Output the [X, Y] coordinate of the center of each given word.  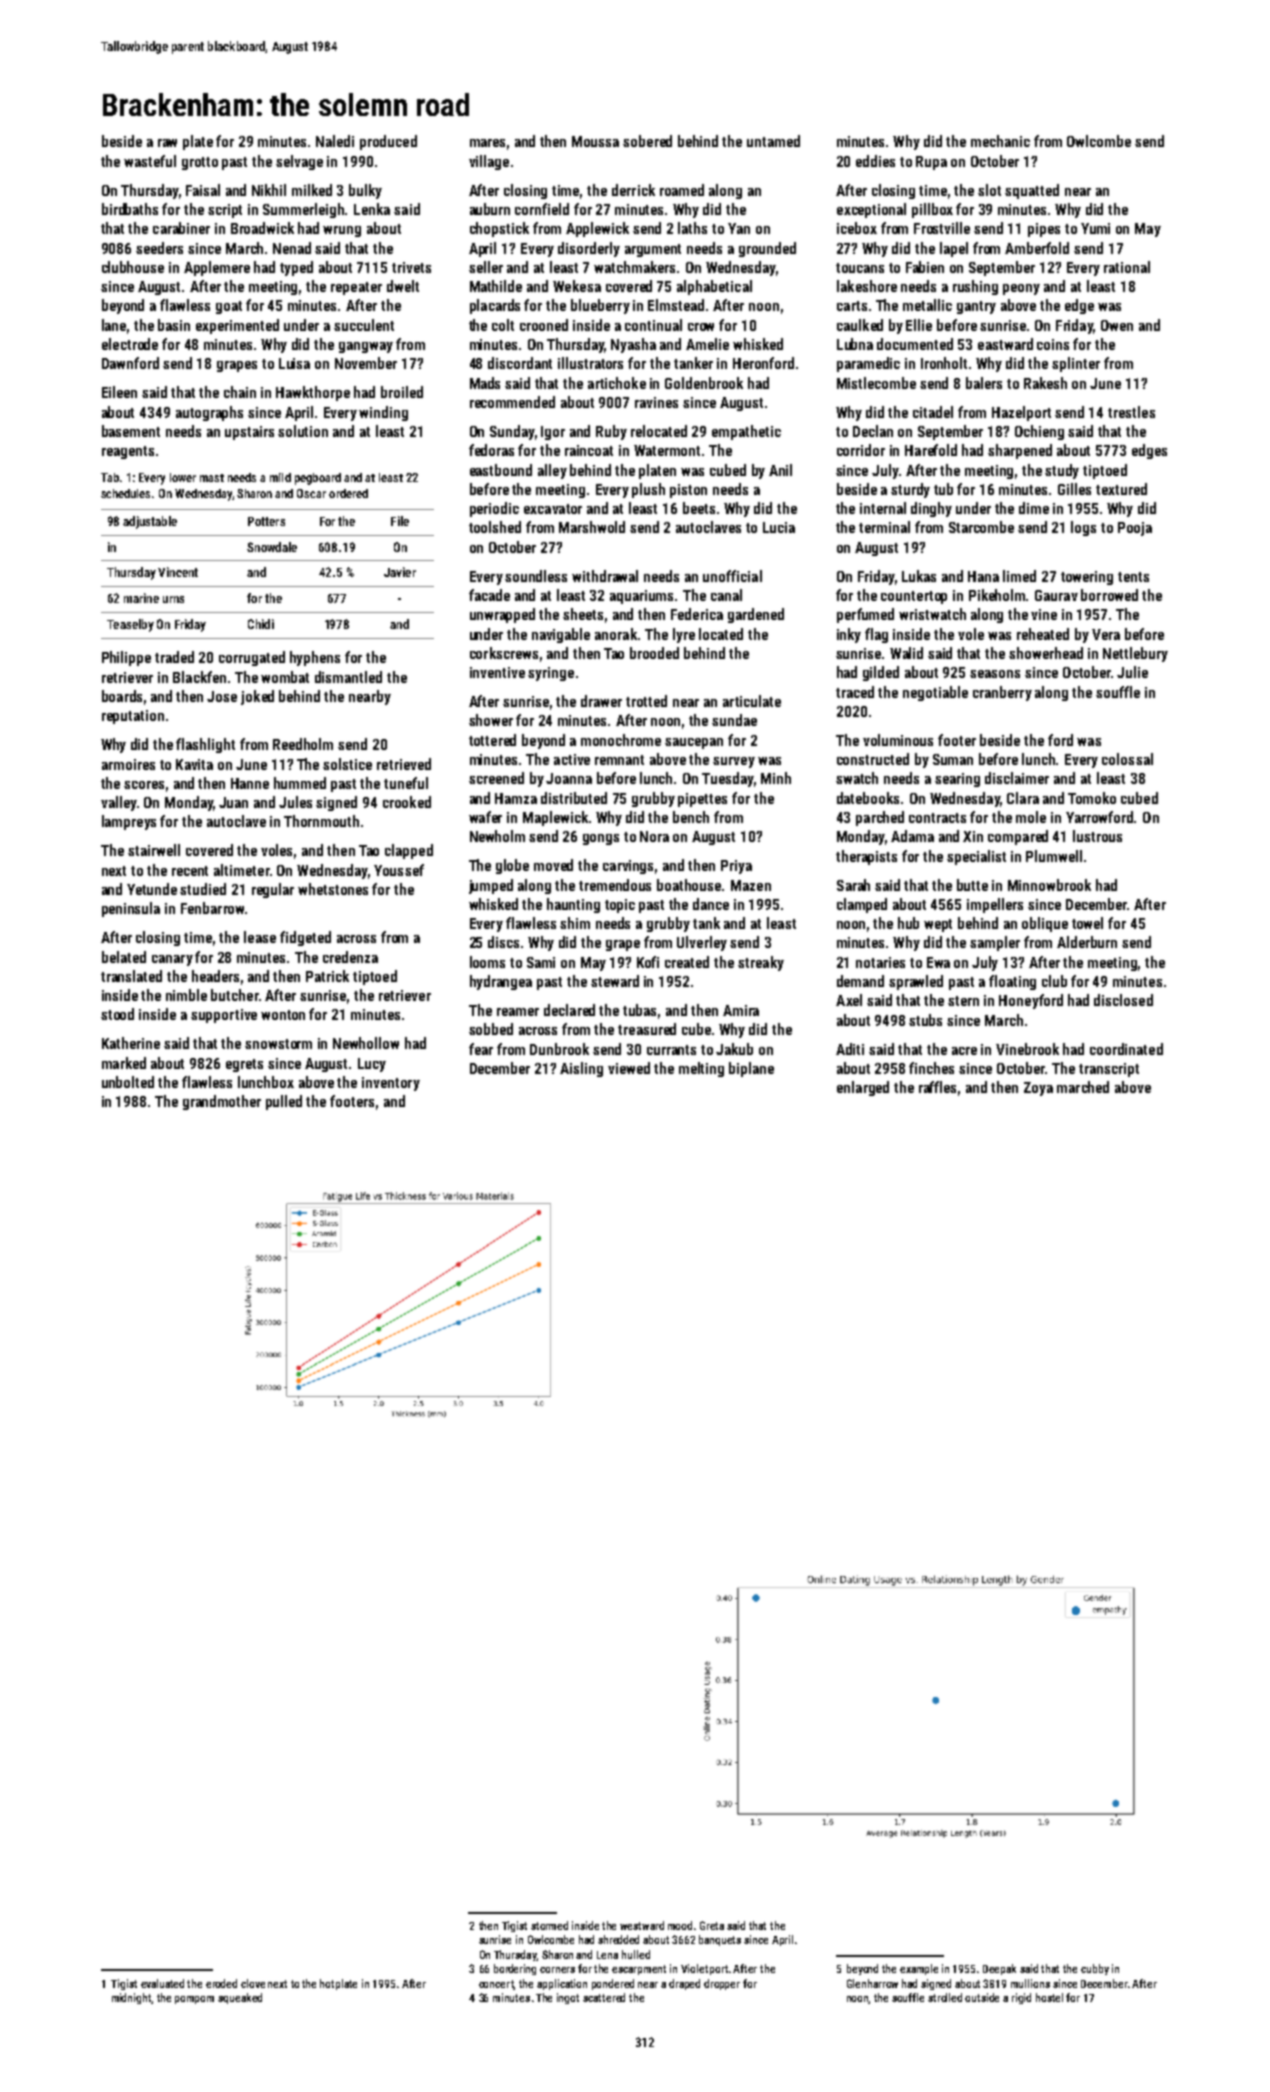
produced [388, 142]
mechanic [1000, 141]
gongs [601, 839]
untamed [773, 141]
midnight [132, 1998]
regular [273, 890]
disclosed [1123, 1000]
